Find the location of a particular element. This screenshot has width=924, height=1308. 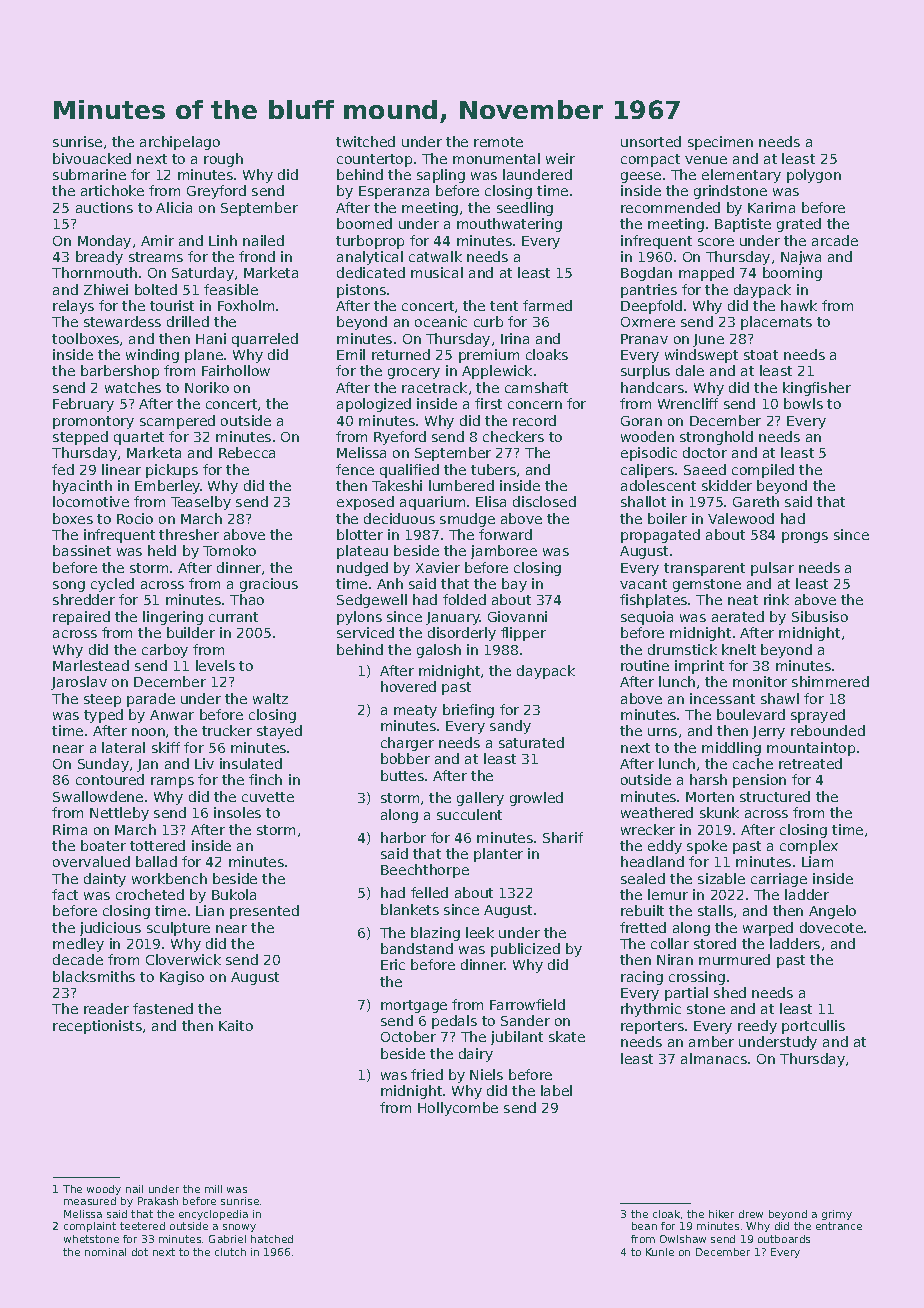

clutch is located at coordinates (230, 1252).
